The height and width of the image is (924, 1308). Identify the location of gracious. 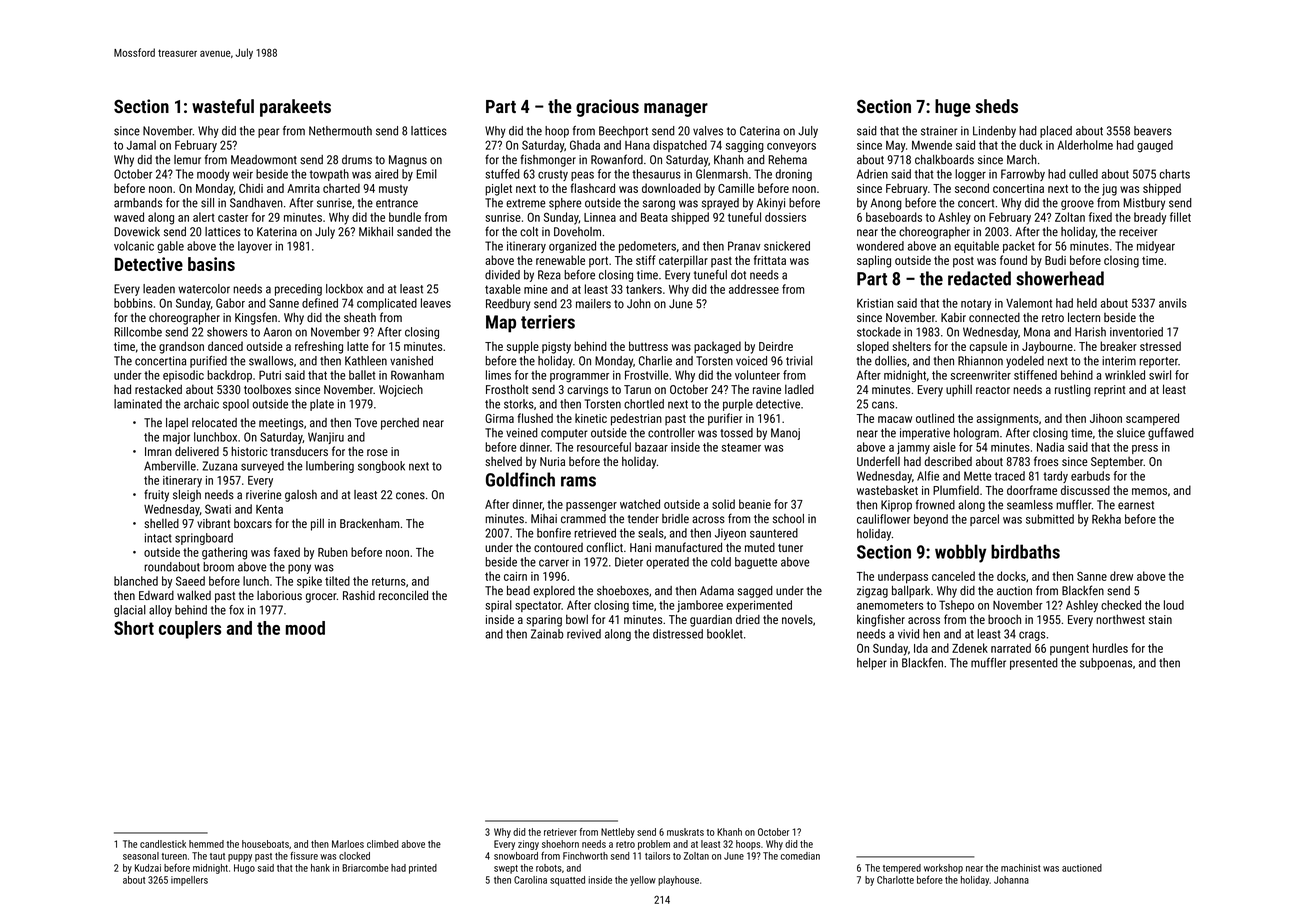
(607, 108).
